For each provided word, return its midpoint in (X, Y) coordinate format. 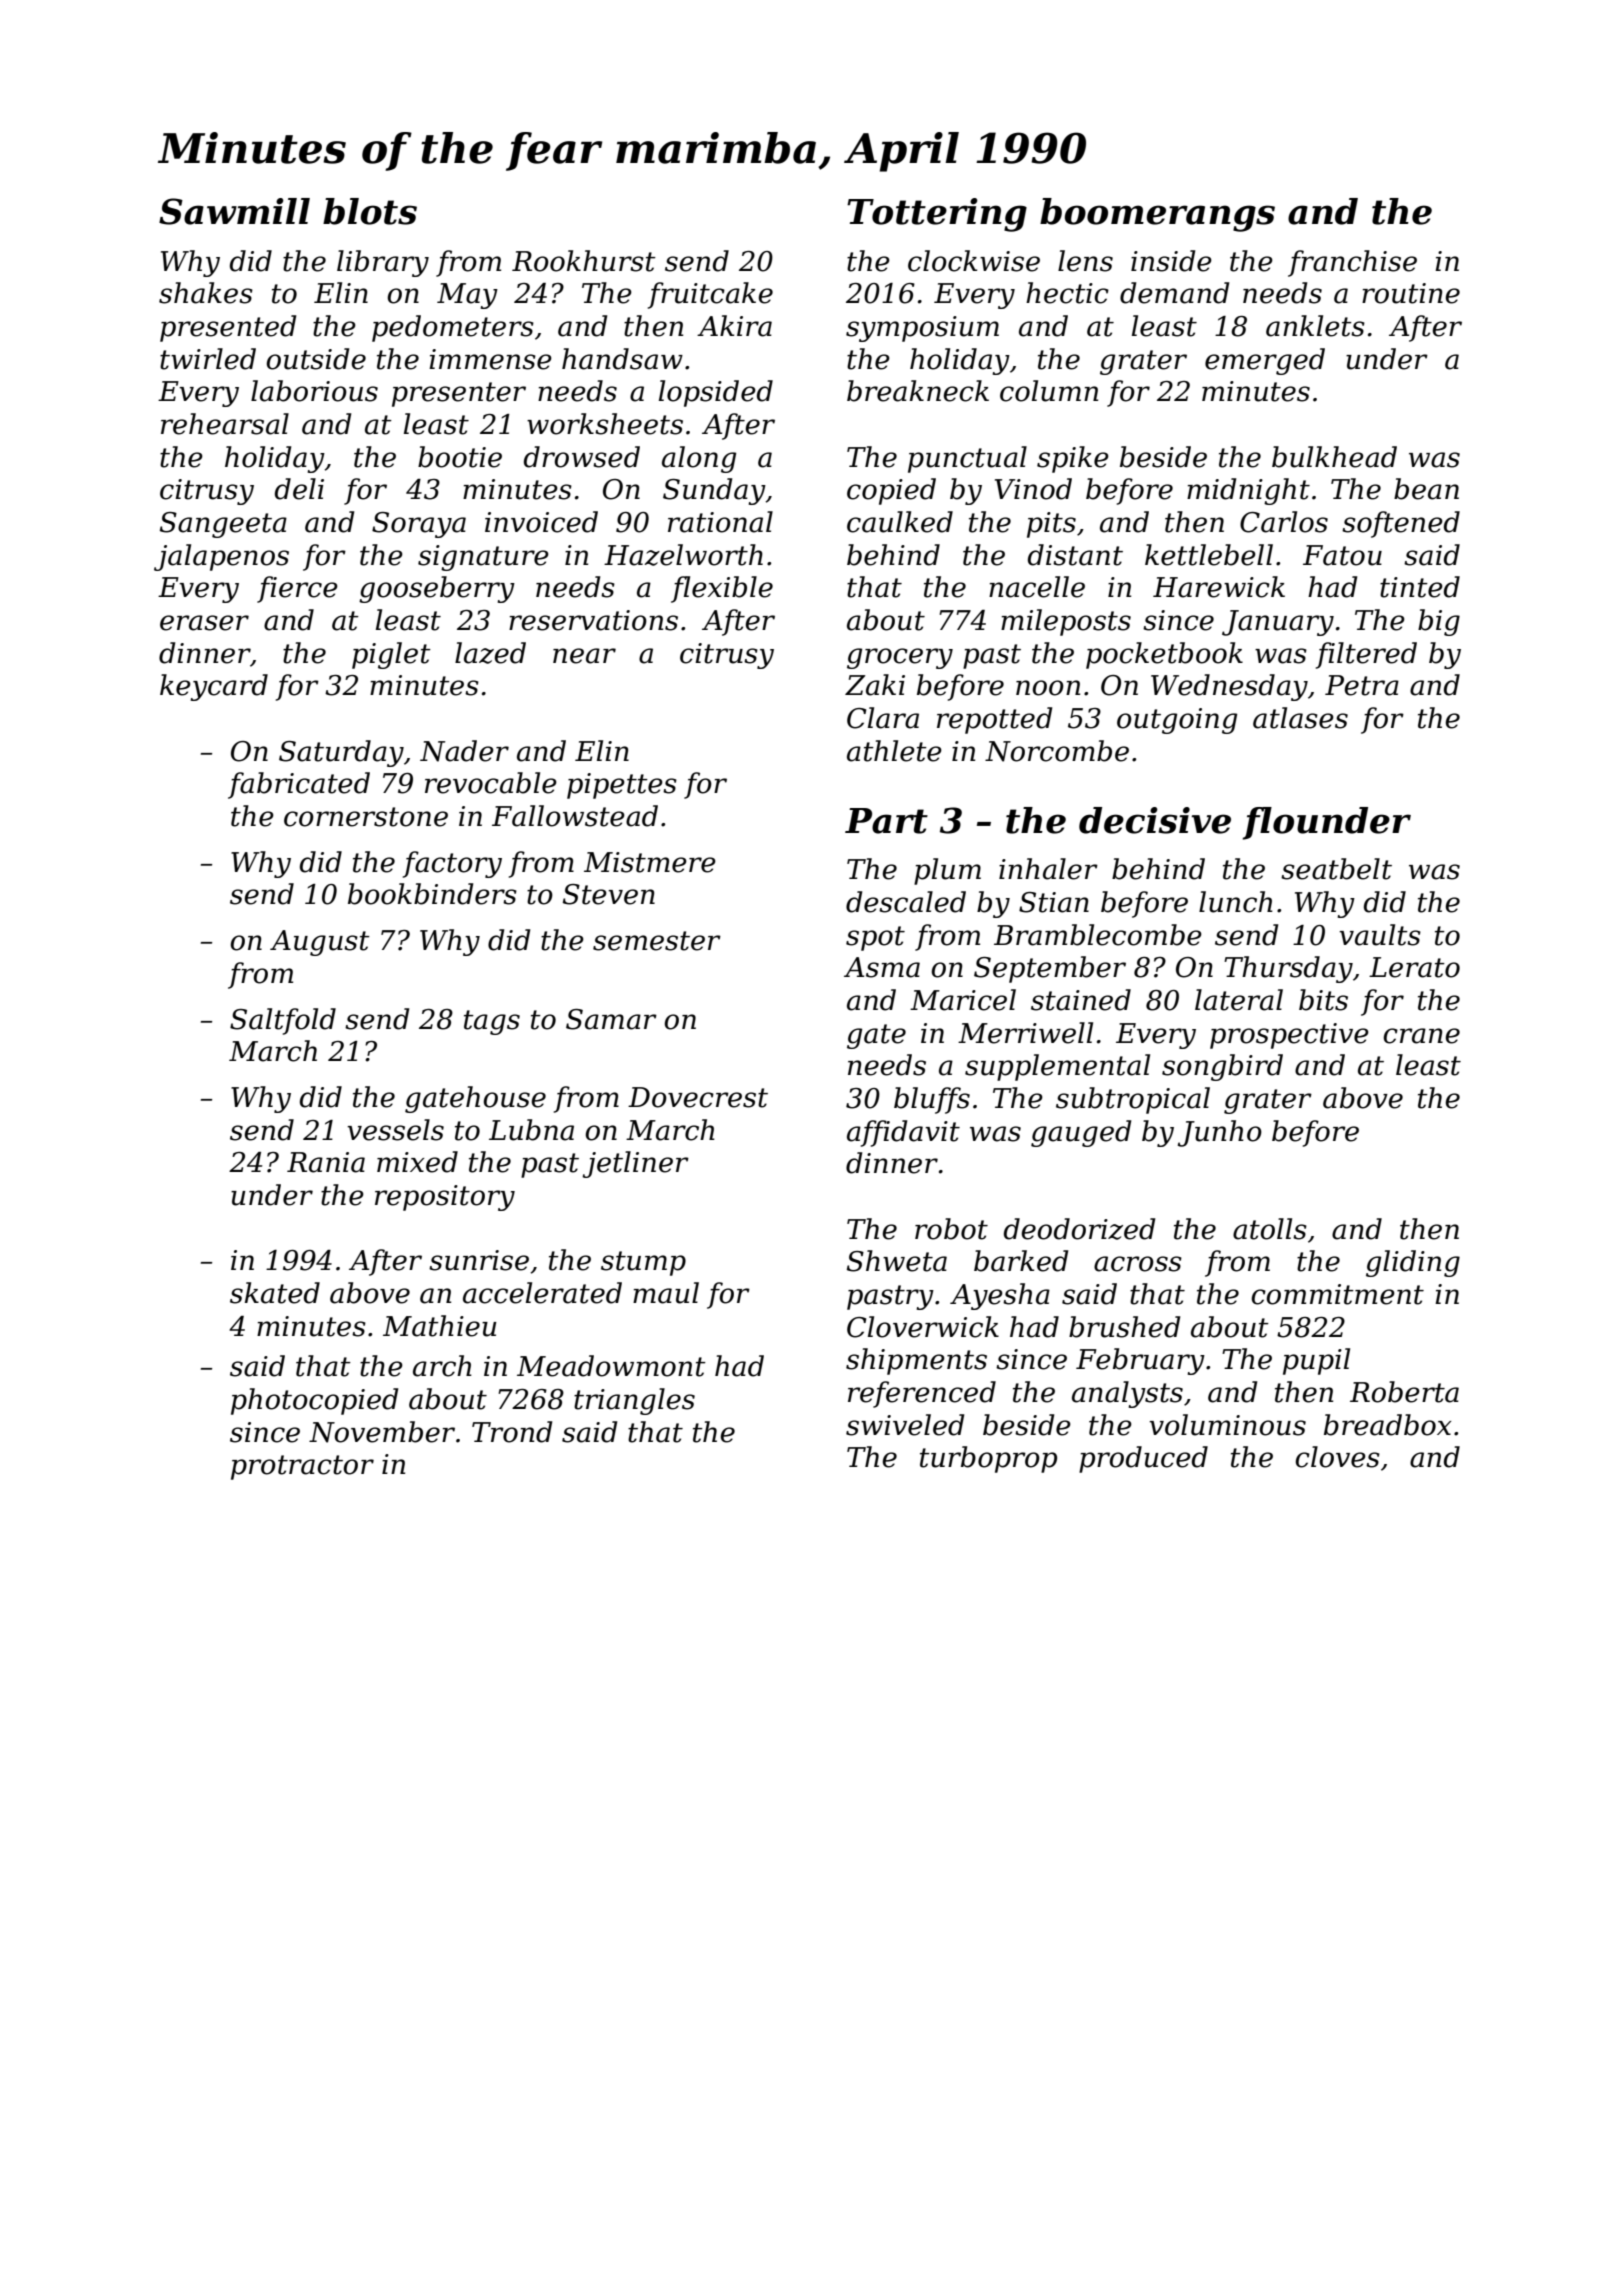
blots (370, 211)
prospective (1289, 1036)
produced (1143, 1459)
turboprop (988, 1459)
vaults (1380, 935)
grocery (900, 658)
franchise (1352, 263)
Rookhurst (584, 261)
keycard (214, 687)
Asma (882, 967)
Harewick (1219, 587)
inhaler (1048, 869)
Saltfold (283, 1021)
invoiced (541, 522)
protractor (302, 1467)
